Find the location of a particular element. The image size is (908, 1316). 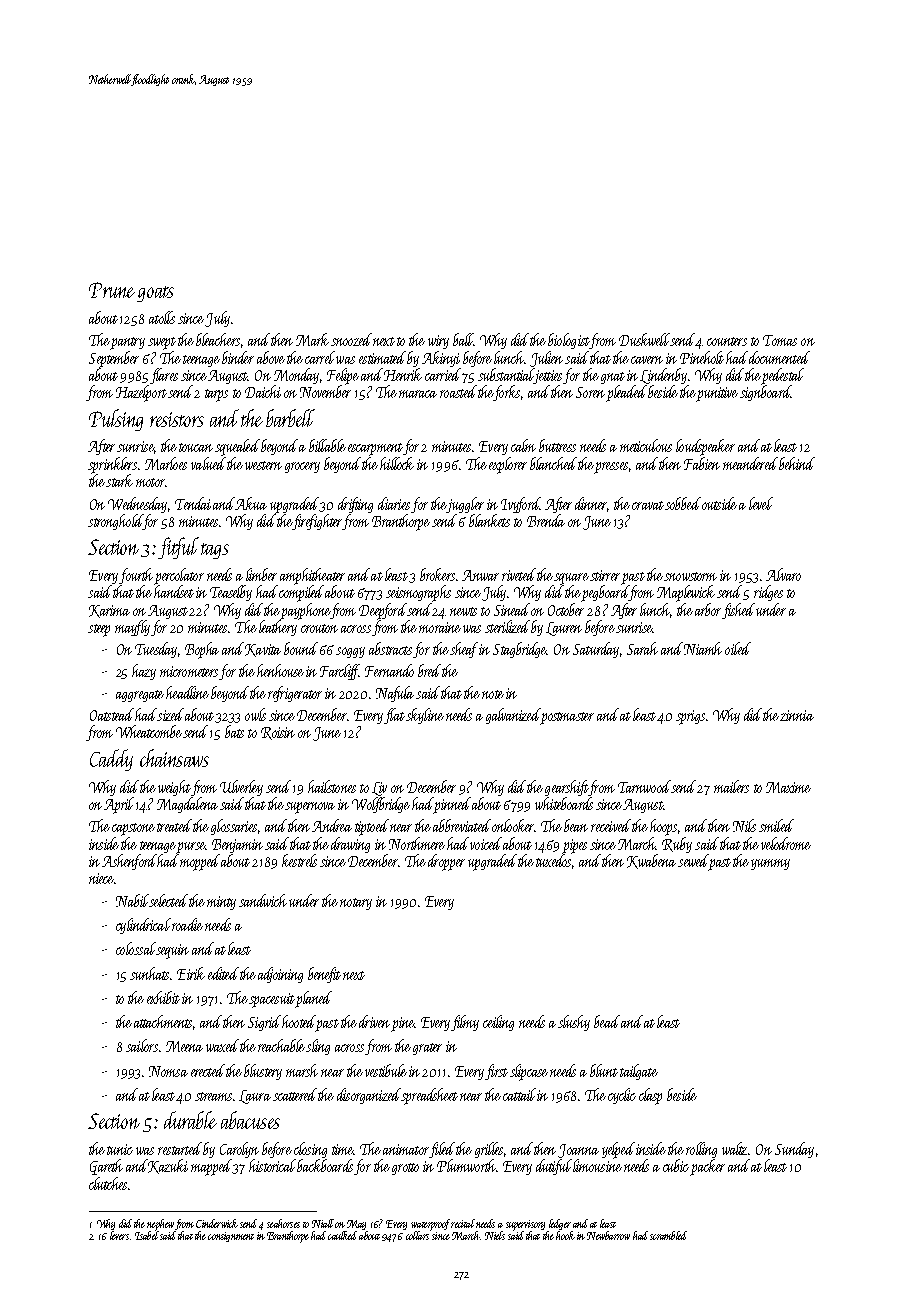

Prune is located at coordinates (112, 290).
